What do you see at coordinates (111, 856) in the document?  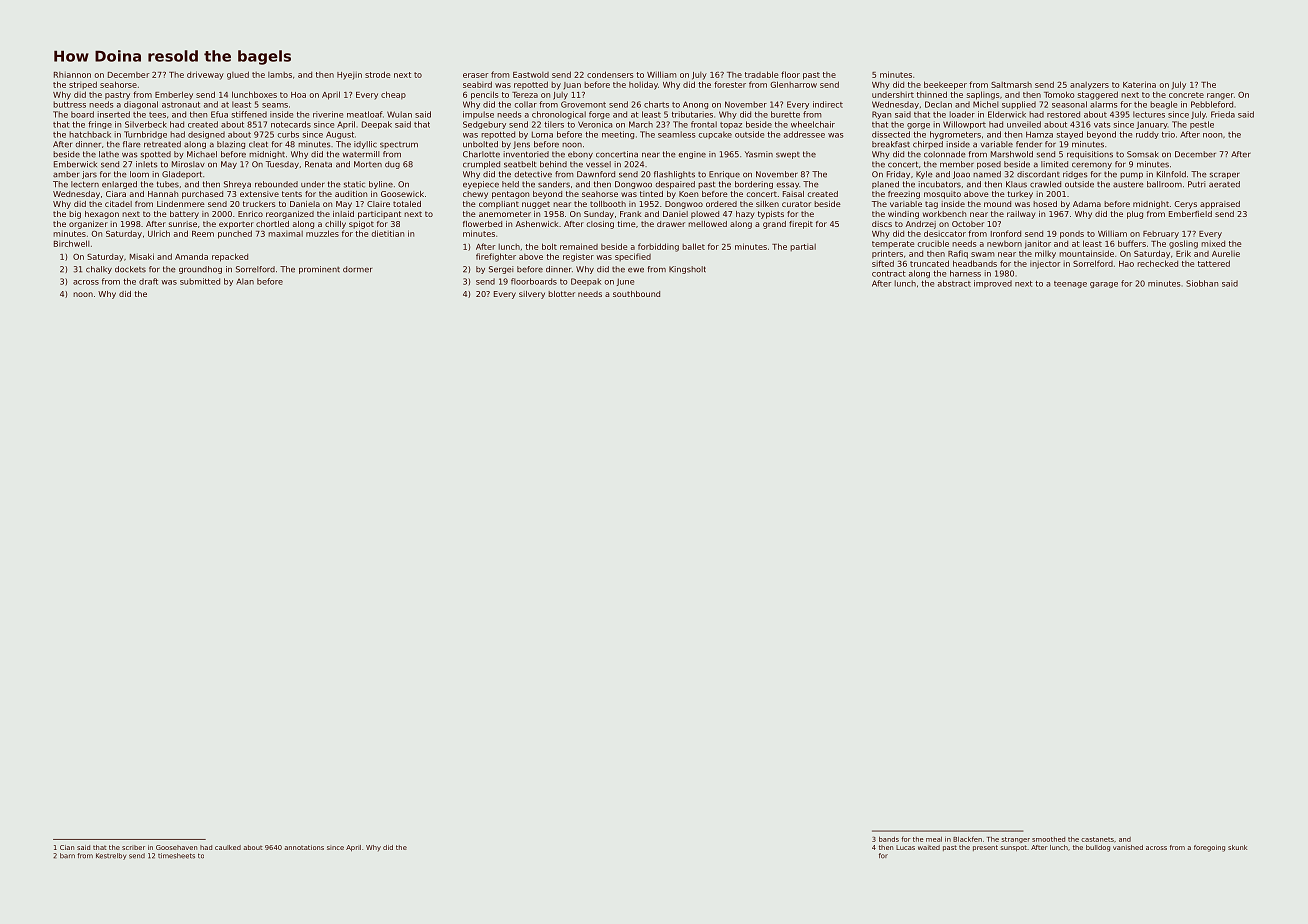 I see `Kestrelby` at bounding box center [111, 856].
